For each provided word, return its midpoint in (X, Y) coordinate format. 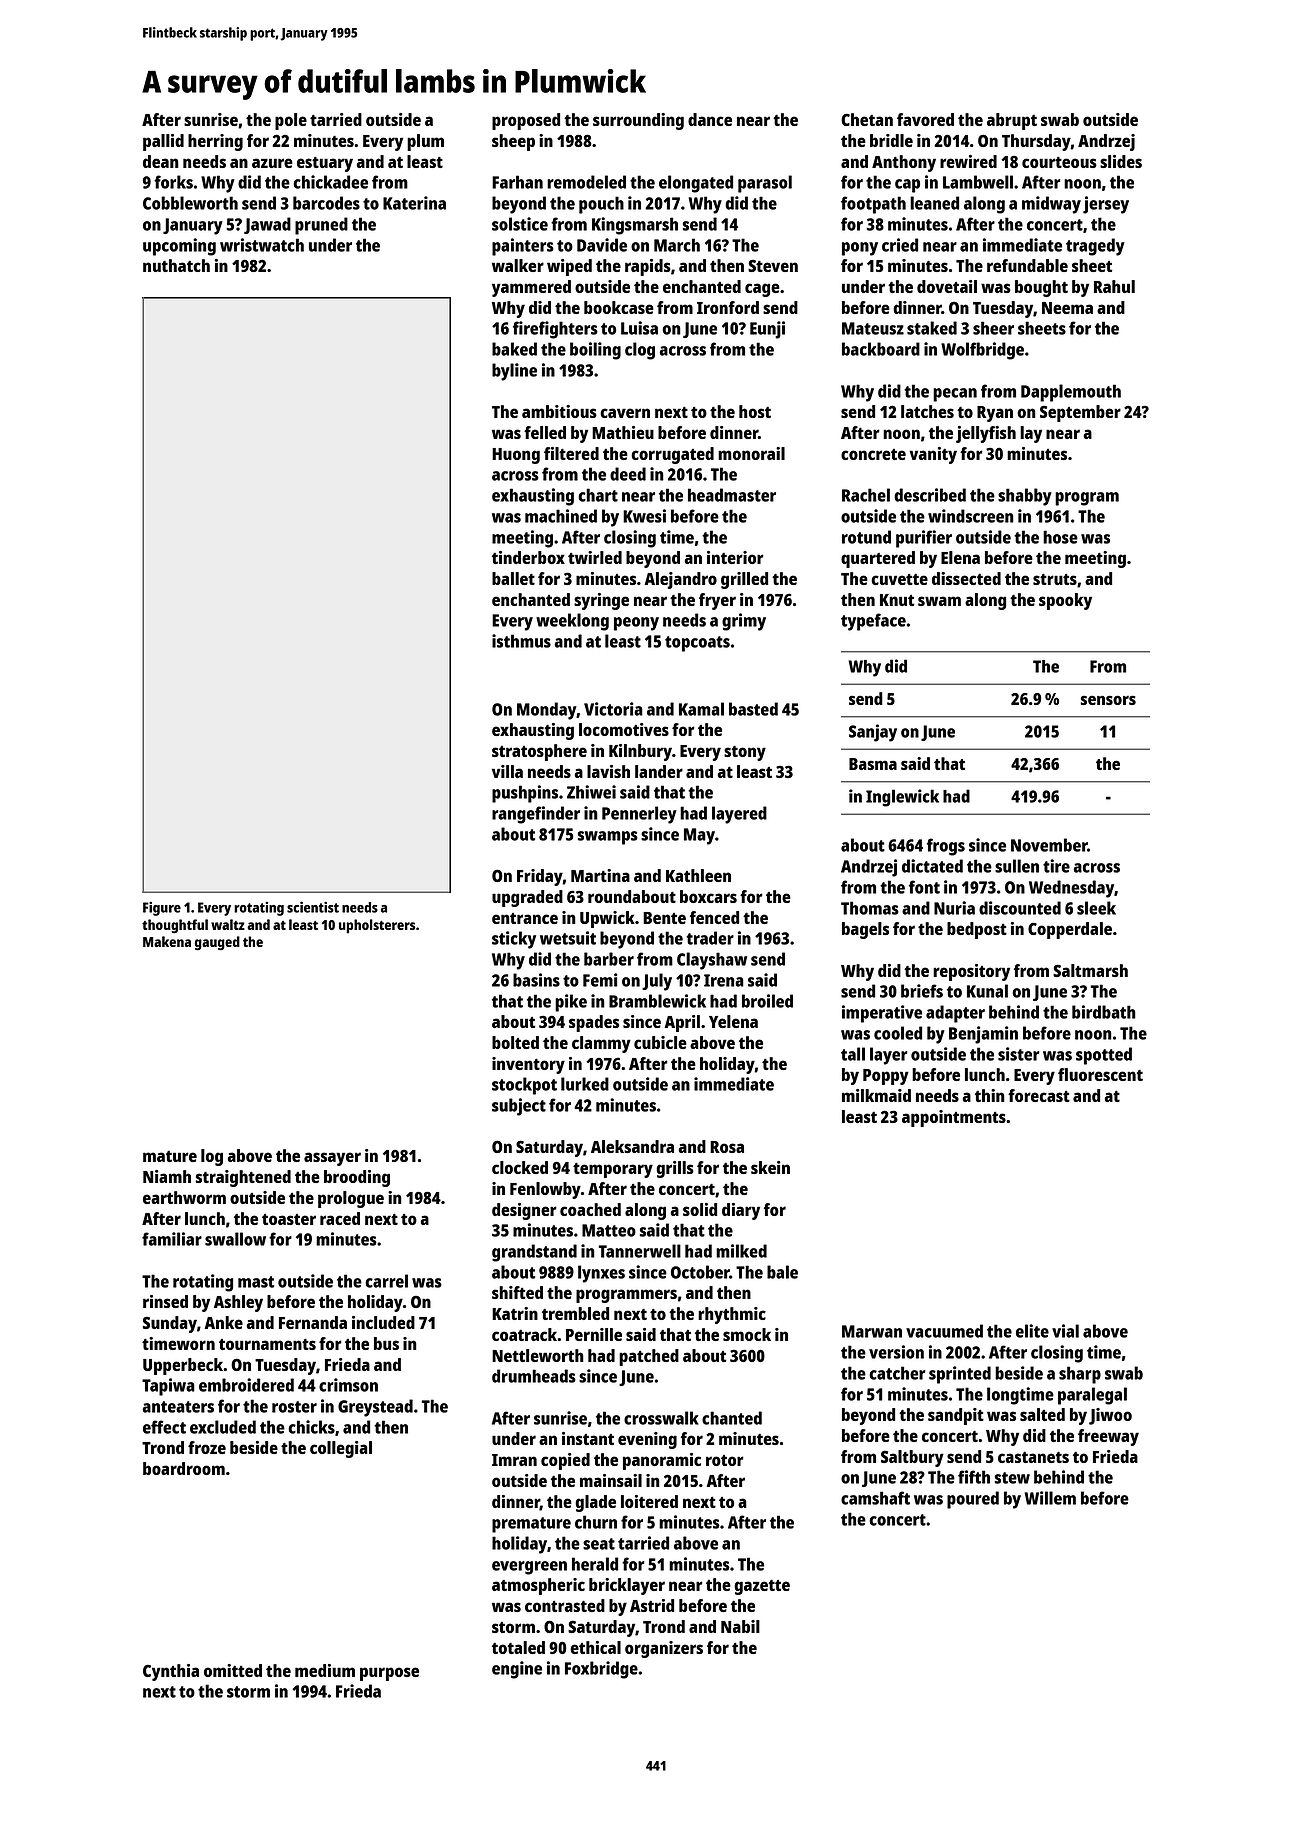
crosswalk (661, 1418)
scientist (313, 907)
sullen (1017, 866)
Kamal (701, 709)
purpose (389, 1674)
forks (173, 182)
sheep (513, 142)
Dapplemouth (1071, 393)
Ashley (238, 1303)
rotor (725, 1460)
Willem (1050, 1498)
